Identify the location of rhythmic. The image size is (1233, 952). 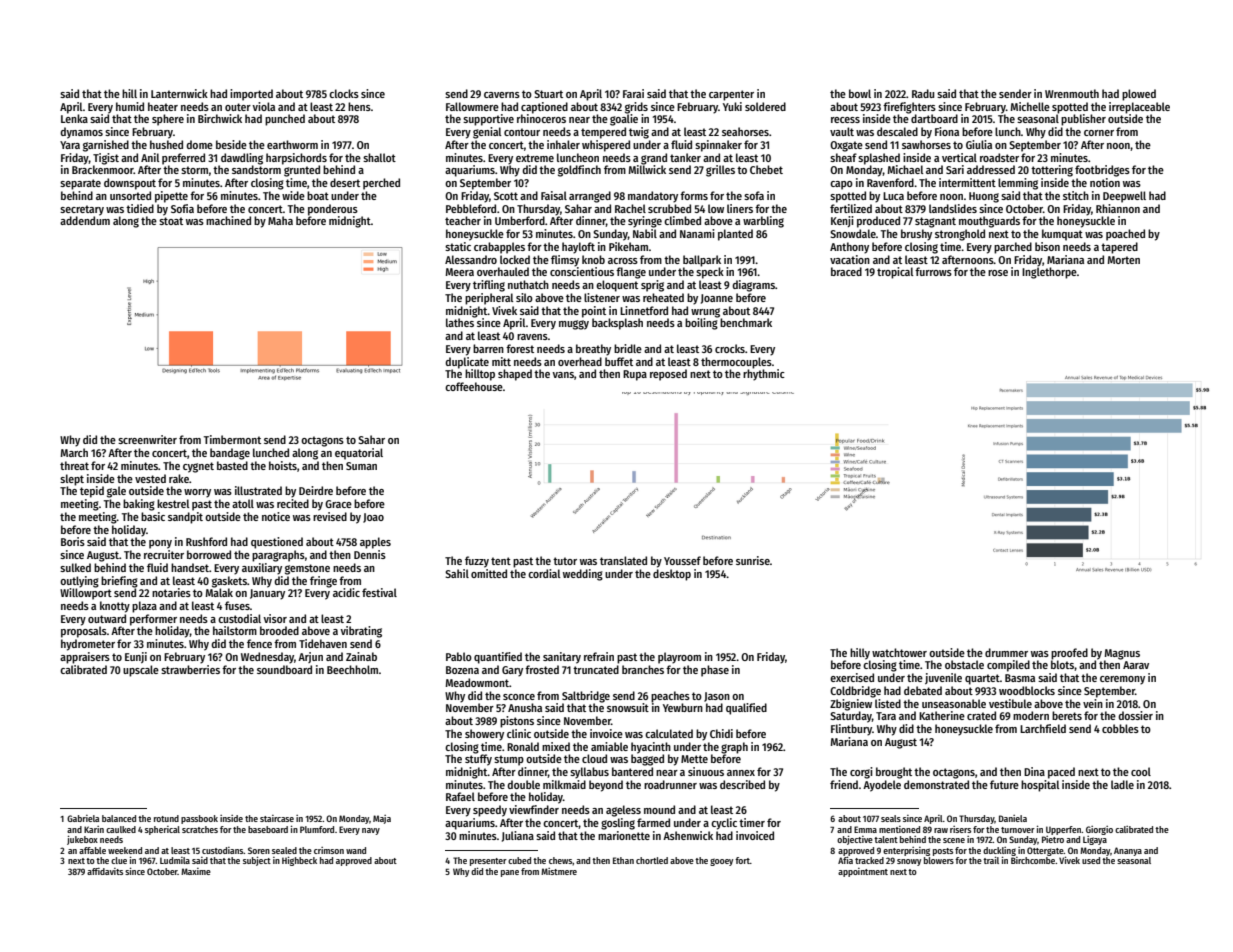
(764, 375).
